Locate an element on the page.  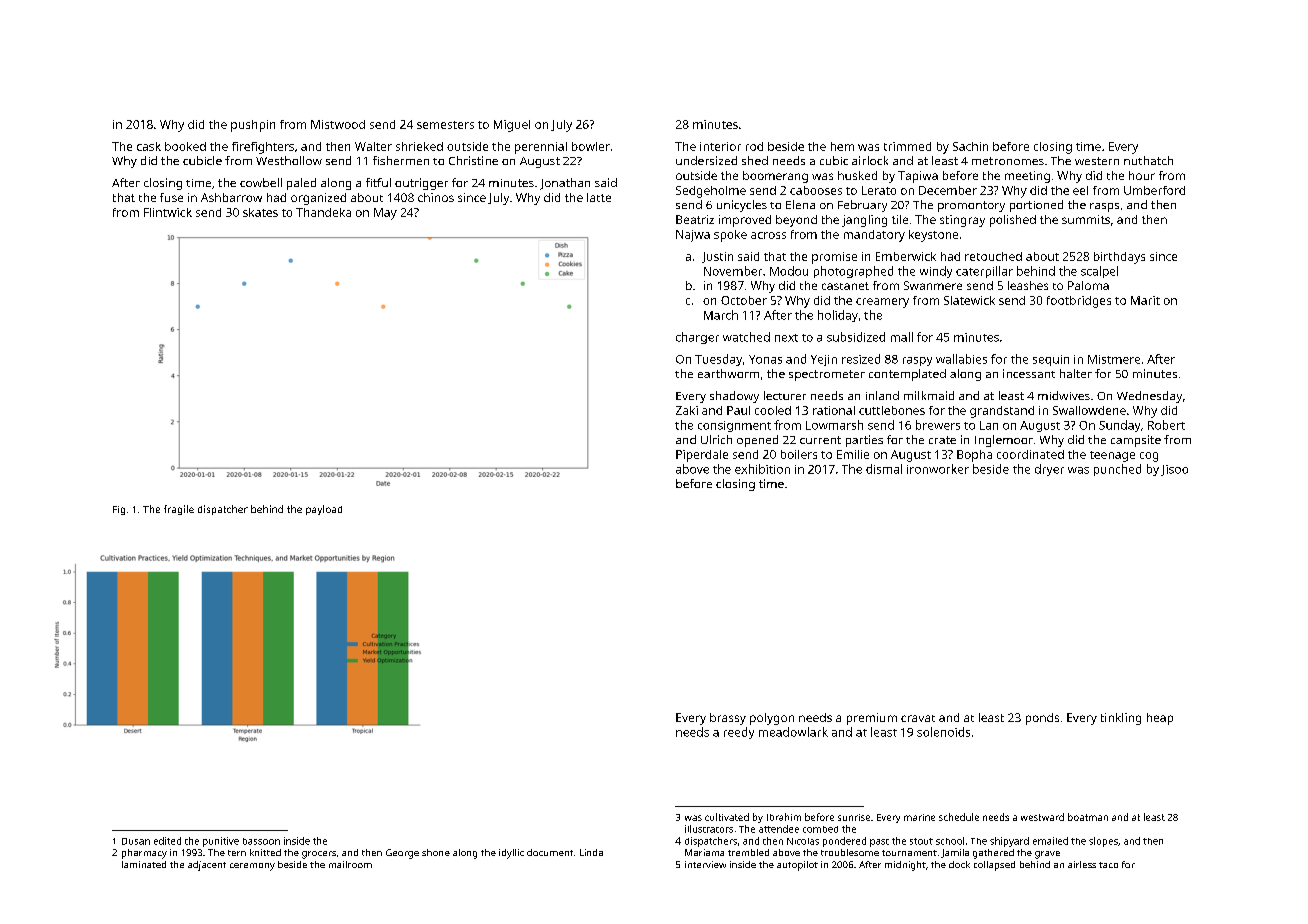
brassy is located at coordinates (728, 719).
